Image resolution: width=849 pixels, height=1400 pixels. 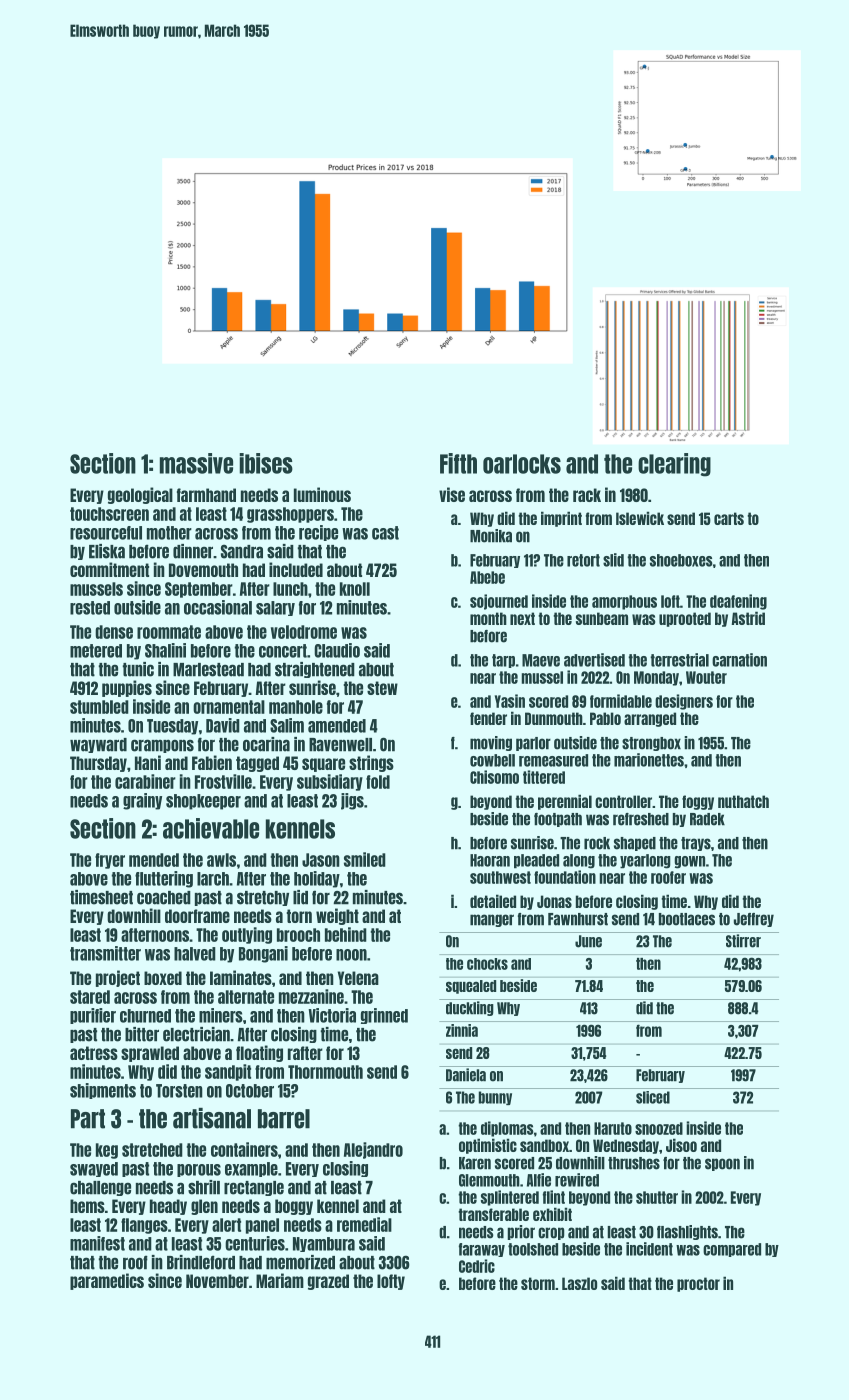 What do you see at coordinates (355, 589) in the page?
I see `knoll` at bounding box center [355, 589].
